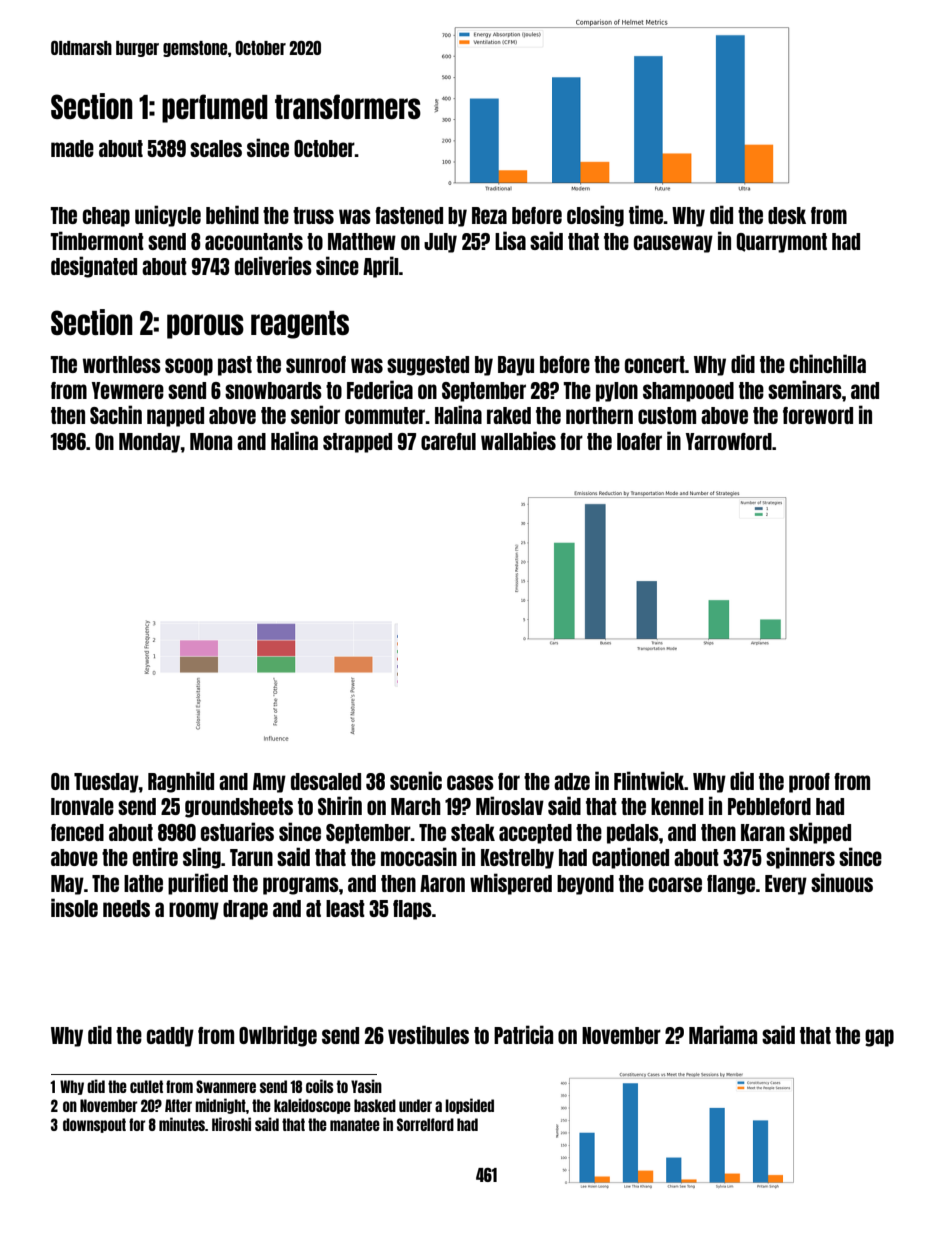 The width and height of the screenshot is (952, 1233). I want to click on transformers, so click(348, 106).
